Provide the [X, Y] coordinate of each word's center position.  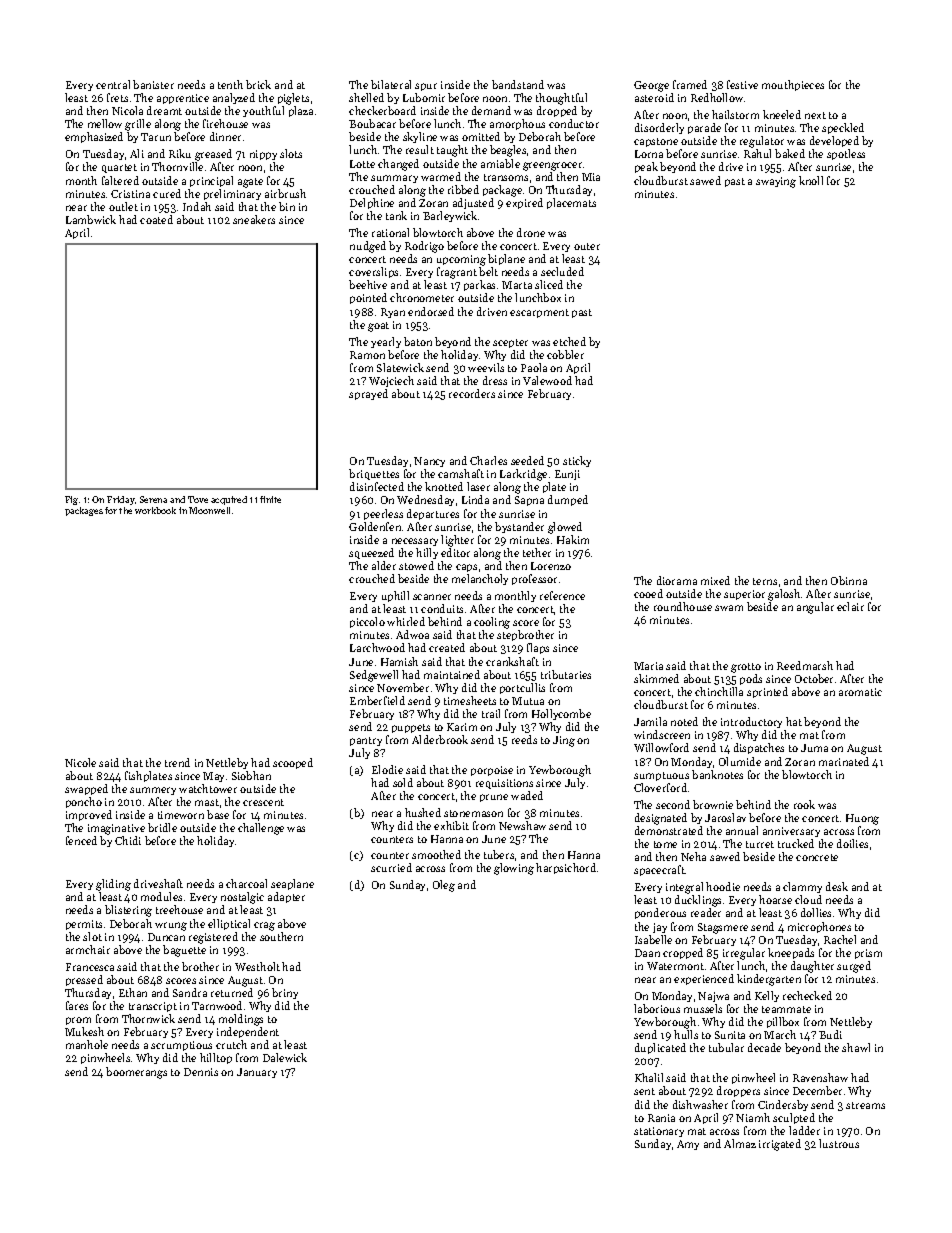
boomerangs [136, 1073]
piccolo [367, 622]
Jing [564, 741]
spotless [846, 154]
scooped [293, 763]
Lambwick [91, 219]
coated [156, 219]
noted [684, 721]
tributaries [566, 674]
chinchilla [719, 691]
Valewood [547, 380]
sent [644, 1091]
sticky [577, 461]
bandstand [518, 84]
